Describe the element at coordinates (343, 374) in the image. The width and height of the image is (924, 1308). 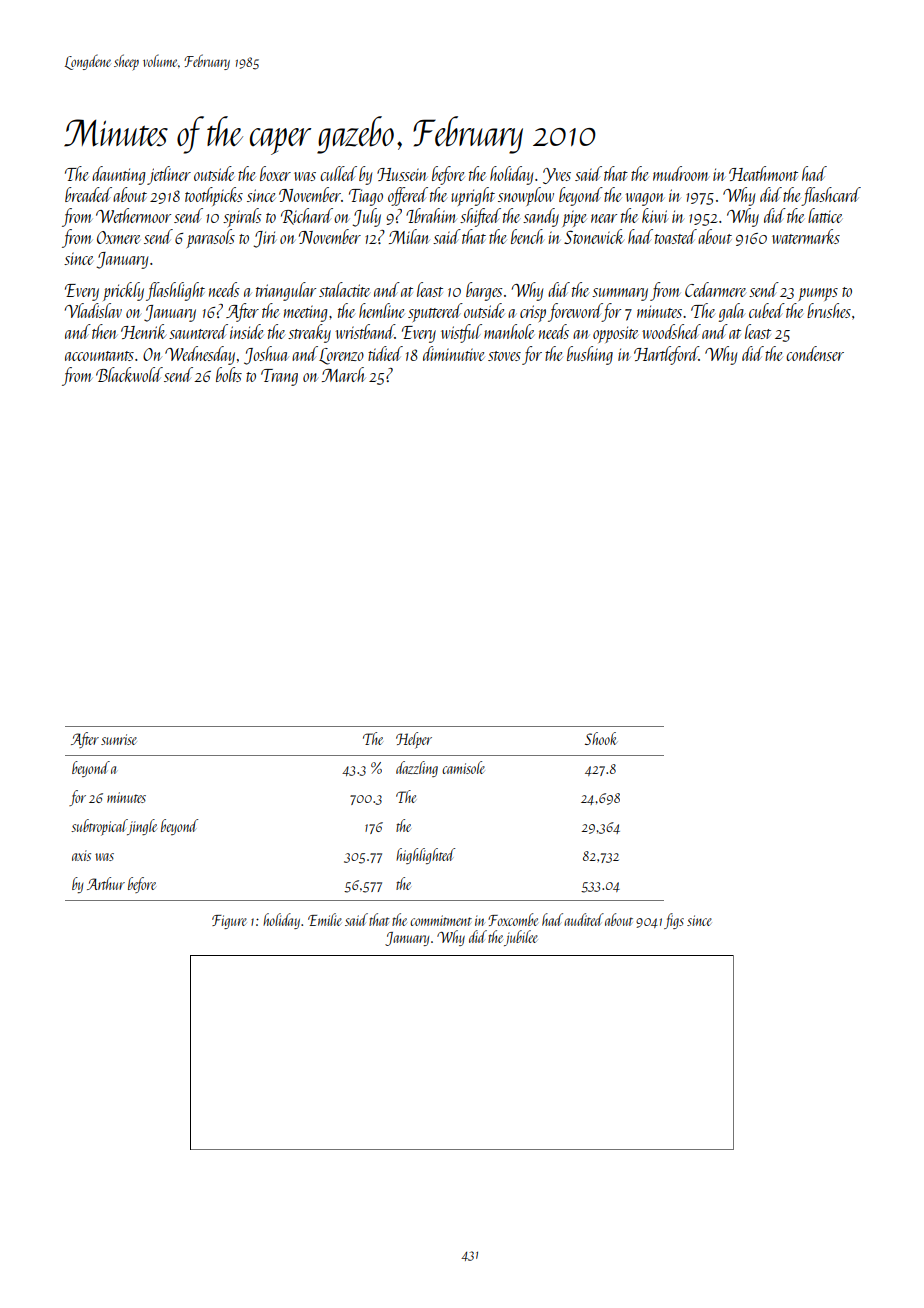
I see `March` at that location.
